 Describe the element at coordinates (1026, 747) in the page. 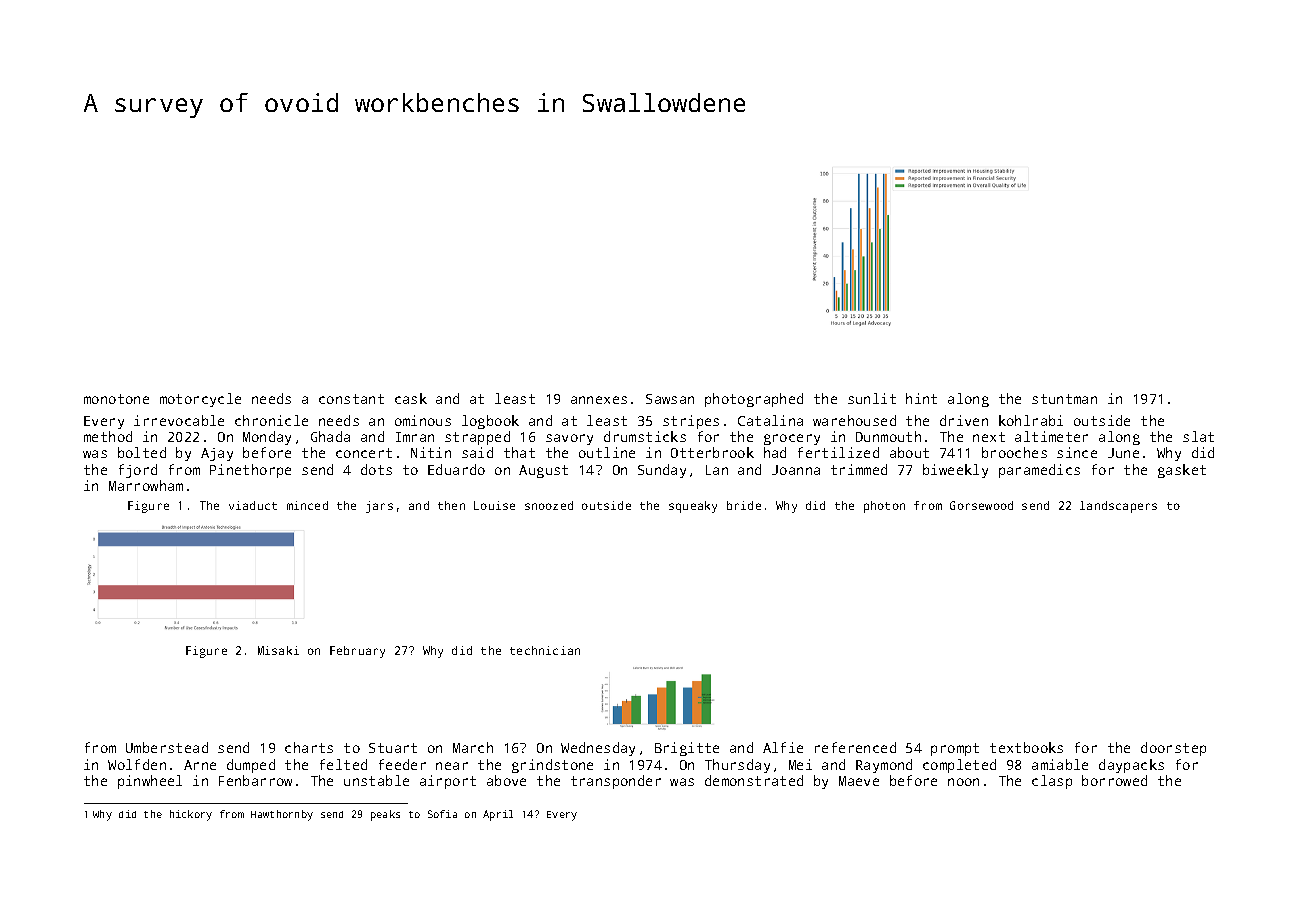

I see `textbooks` at that location.
